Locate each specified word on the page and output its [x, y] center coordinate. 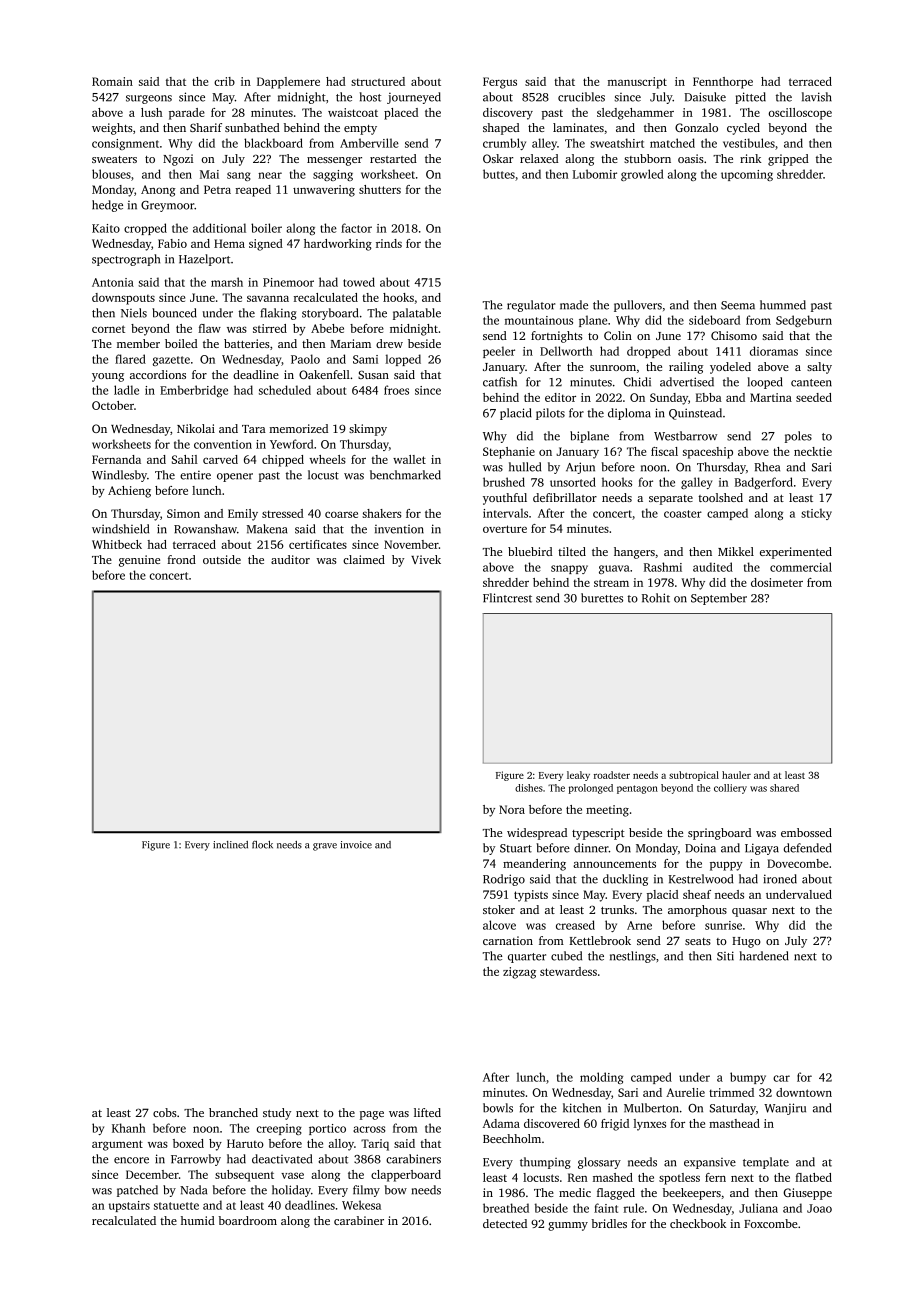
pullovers [638, 306]
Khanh [129, 1128]
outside [222, 559]
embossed [806, 832]
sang [239, 176]
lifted [427, 1112]
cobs [165, 1112]
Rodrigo [504, 880]
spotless [679, 1179]
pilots [550, 414]
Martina [771, 397]
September [719, 599]
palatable [417, 314]
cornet [108, 329]
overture [505, 529]
